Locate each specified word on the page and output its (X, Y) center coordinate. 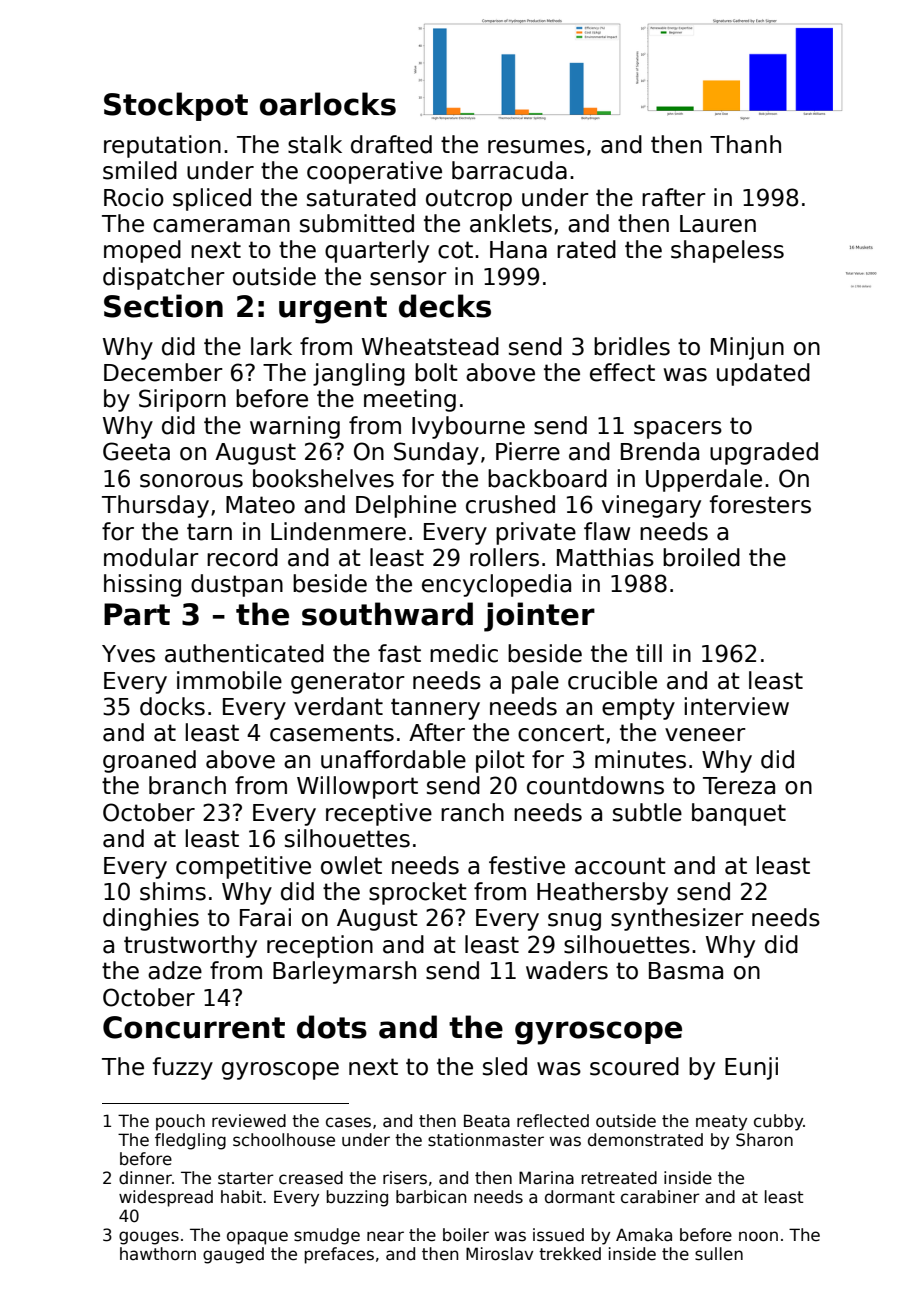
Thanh (745, 144)
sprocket (418, 893)
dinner (145, 1178)
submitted (357, 223)
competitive (243, 867)
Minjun (747, 348)
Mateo (260, 505)
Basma (686, 971)
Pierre (528, 451)
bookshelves (323, 478)
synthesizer (677, 919)
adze (175, 970)
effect (622, 372)
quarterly (377, 251)
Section (163, 306)
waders (567, 970)
